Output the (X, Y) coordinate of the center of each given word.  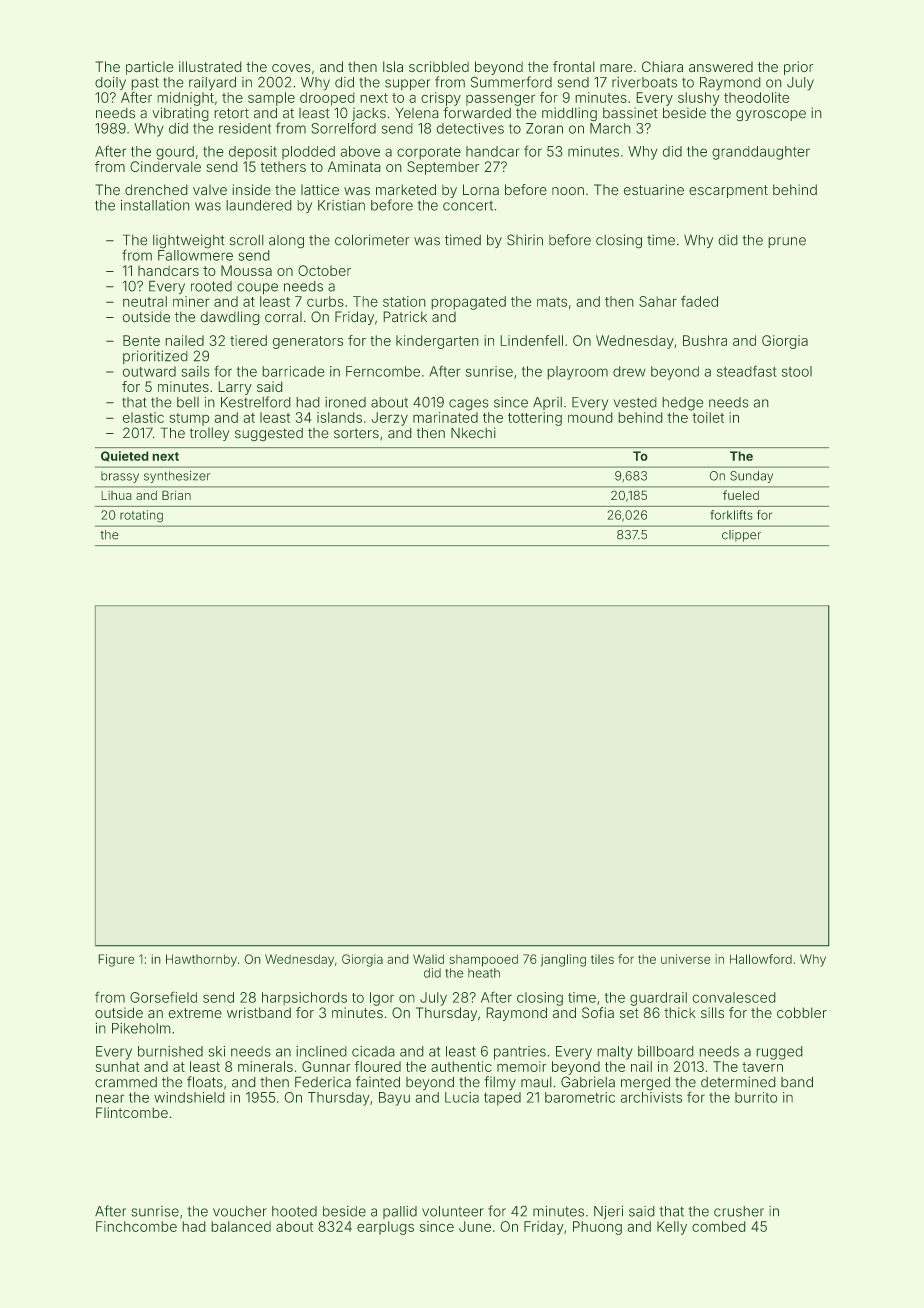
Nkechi (473, 433)
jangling (563, 960)
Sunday (751, 477)
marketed (406, 190)
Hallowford (761, 959)
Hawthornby (201, 960)
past (145, 83)
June (475, 1226)
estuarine (654, 190)
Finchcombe (136, 1226)
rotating (141, 516)
